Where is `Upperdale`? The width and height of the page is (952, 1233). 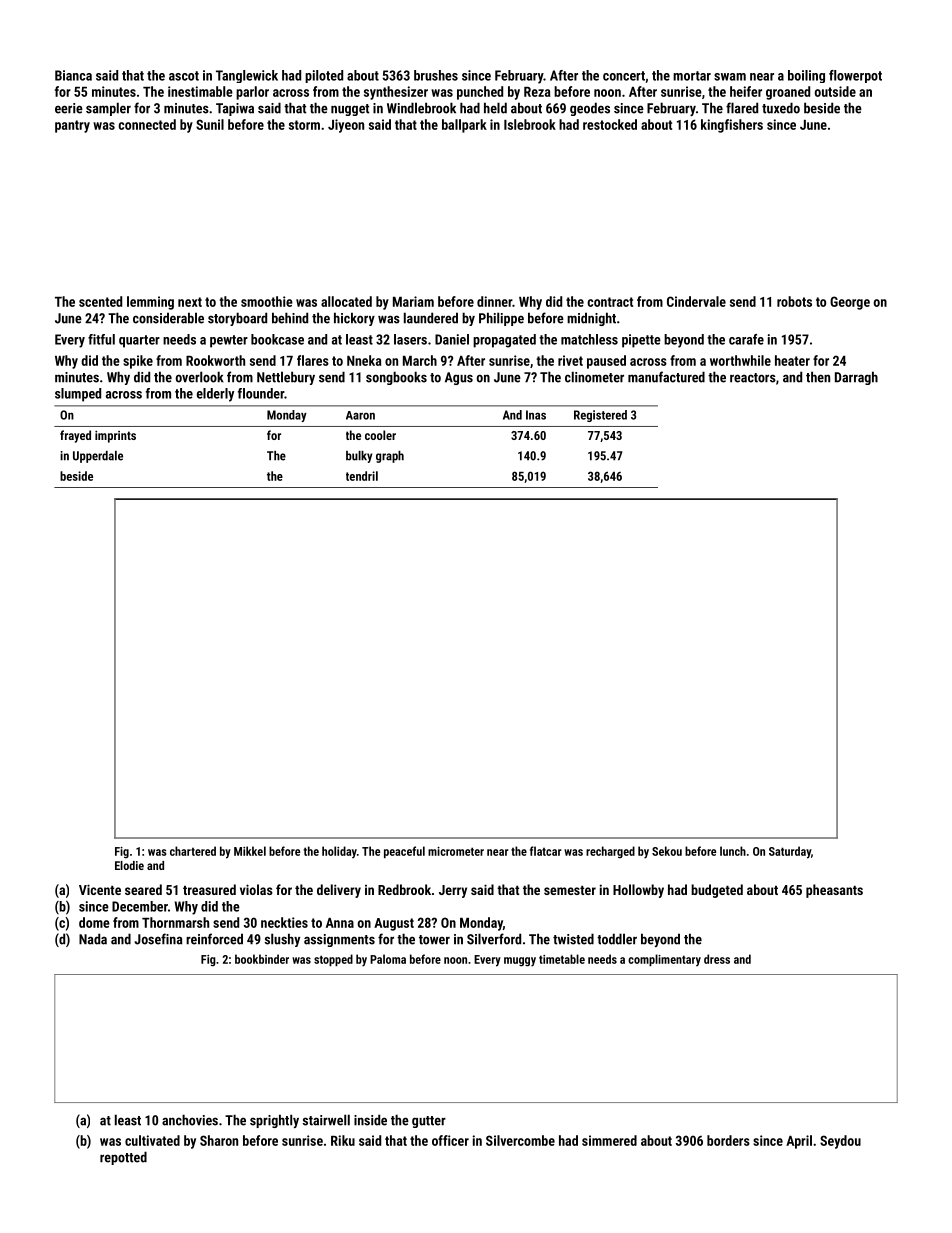
Upperdale is located at coordinates (98, 457).
